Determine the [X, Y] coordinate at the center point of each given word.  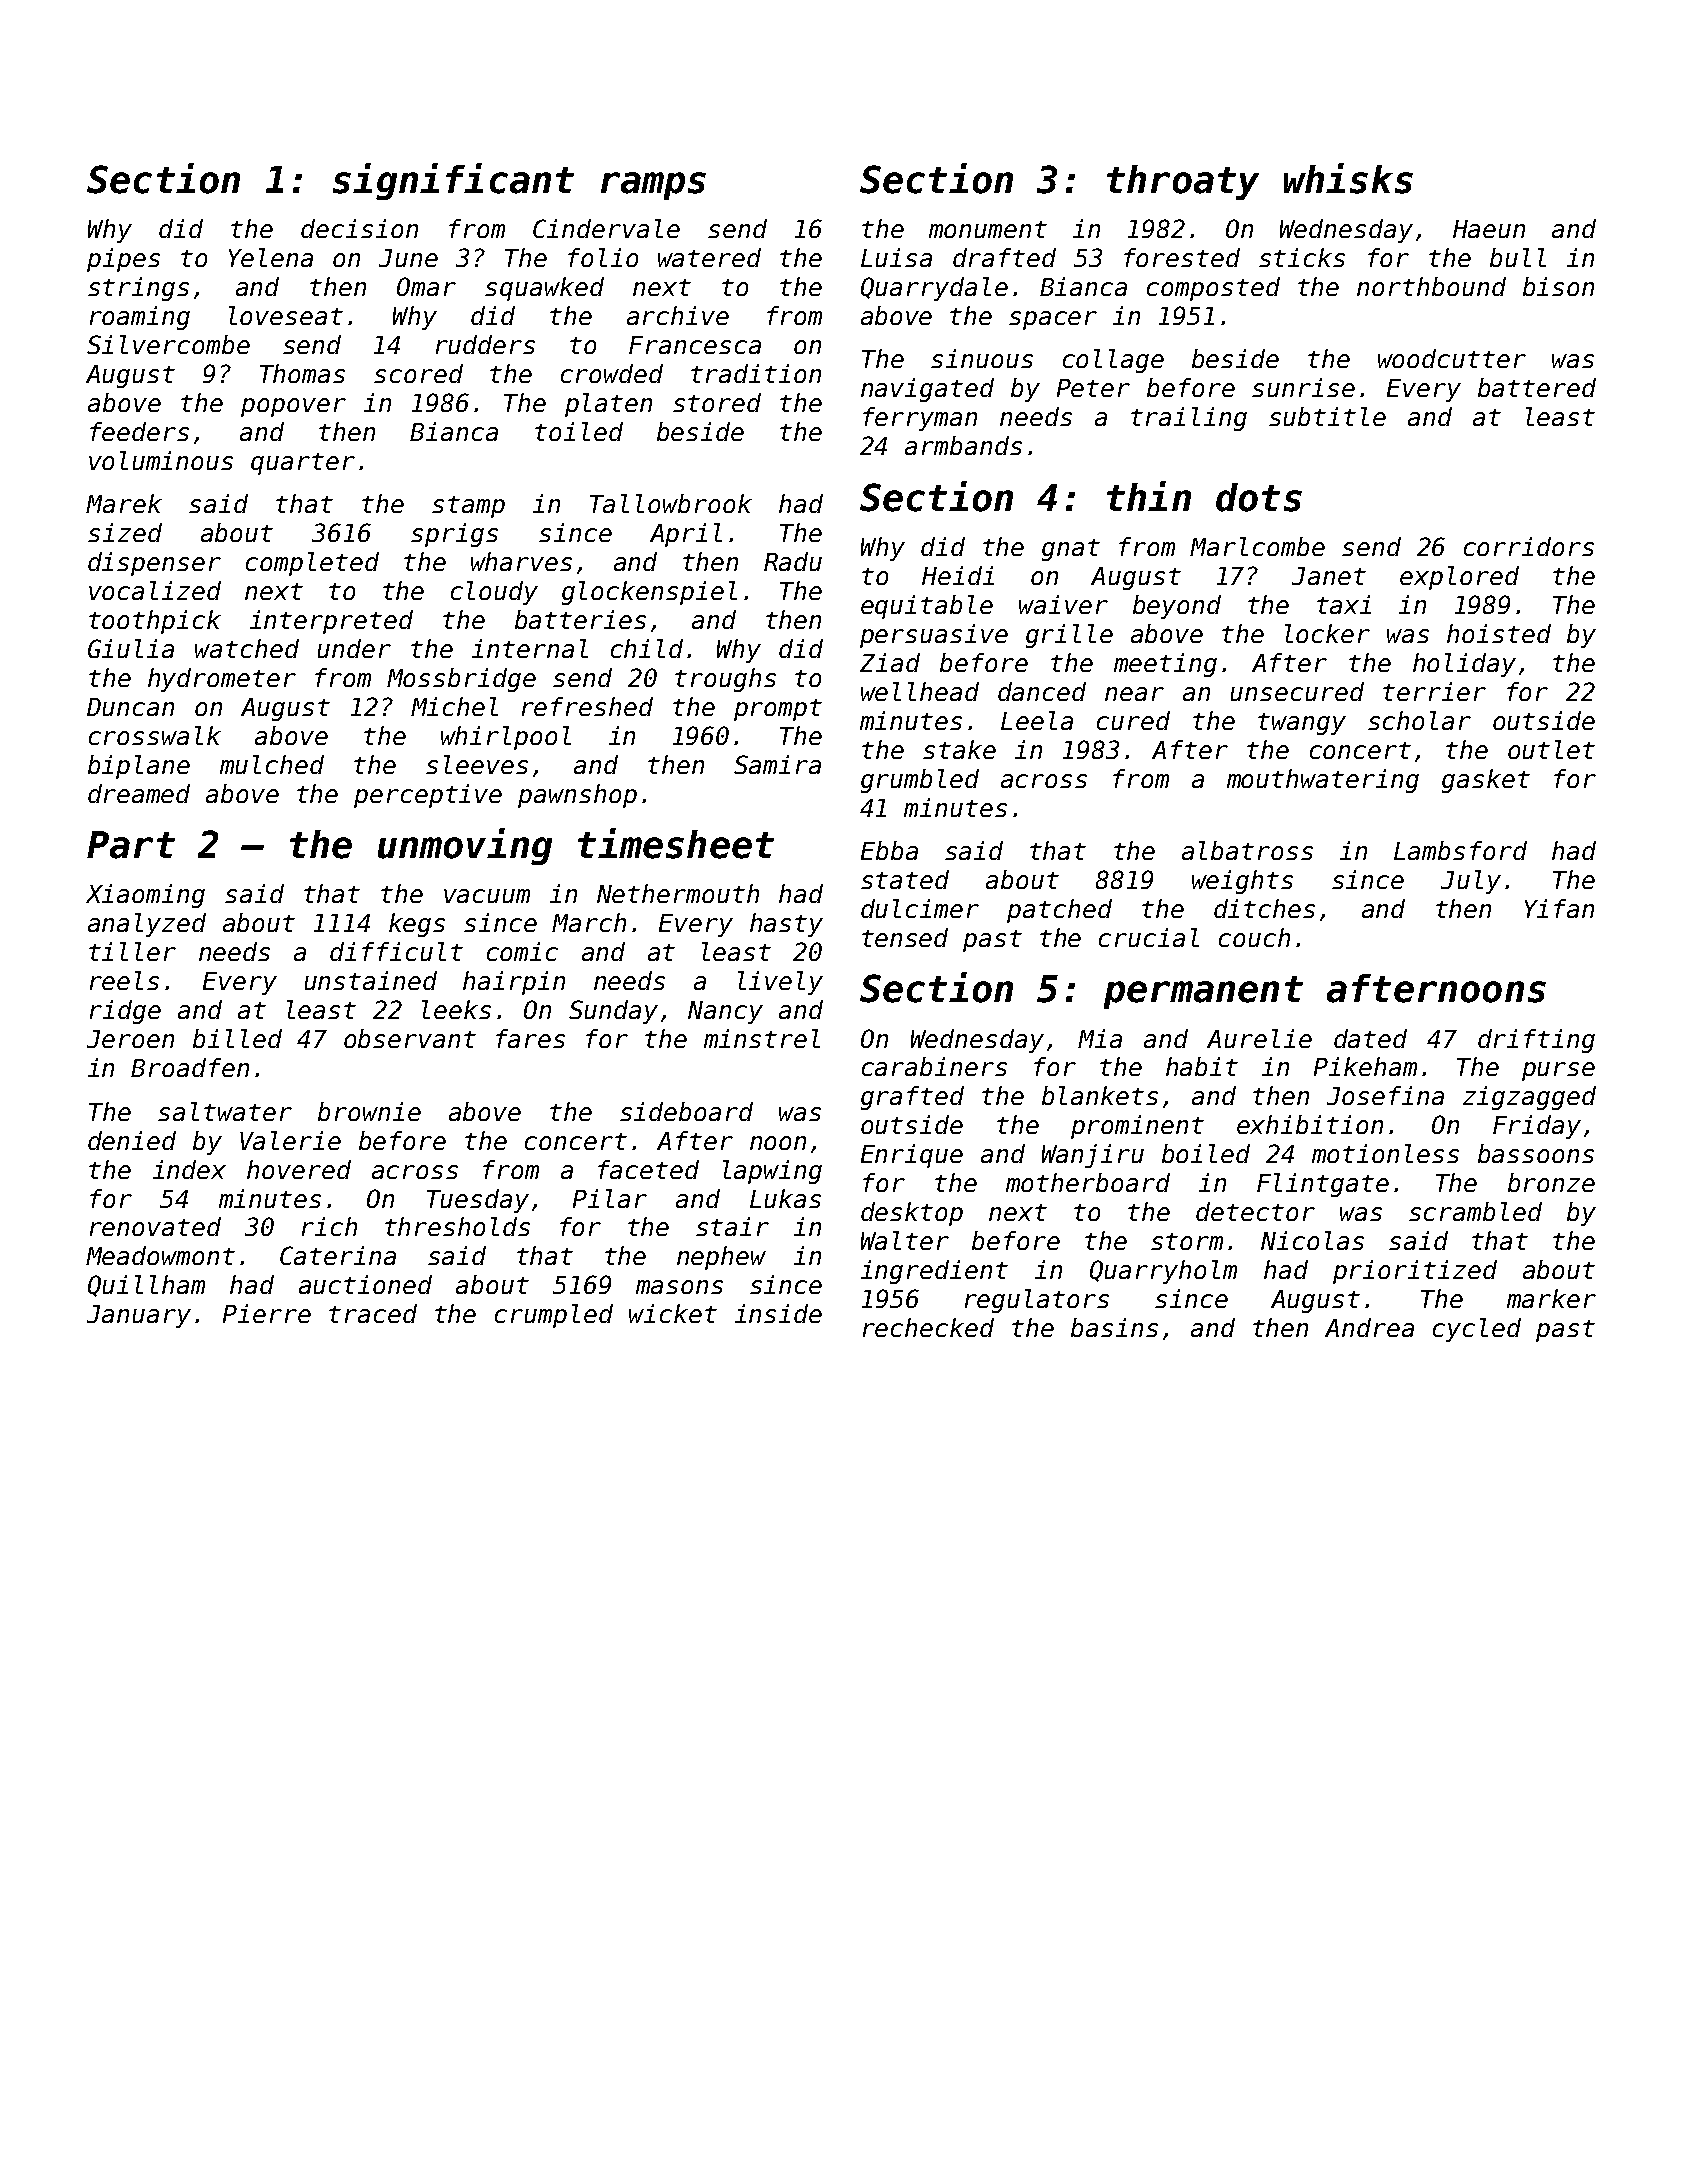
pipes [123, 260]
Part [131, 845]
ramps [653, 186]
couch [1254, 937]
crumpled [554, 1316]
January [139, 1316]
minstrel [762, 1038]
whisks [1348, 178]
